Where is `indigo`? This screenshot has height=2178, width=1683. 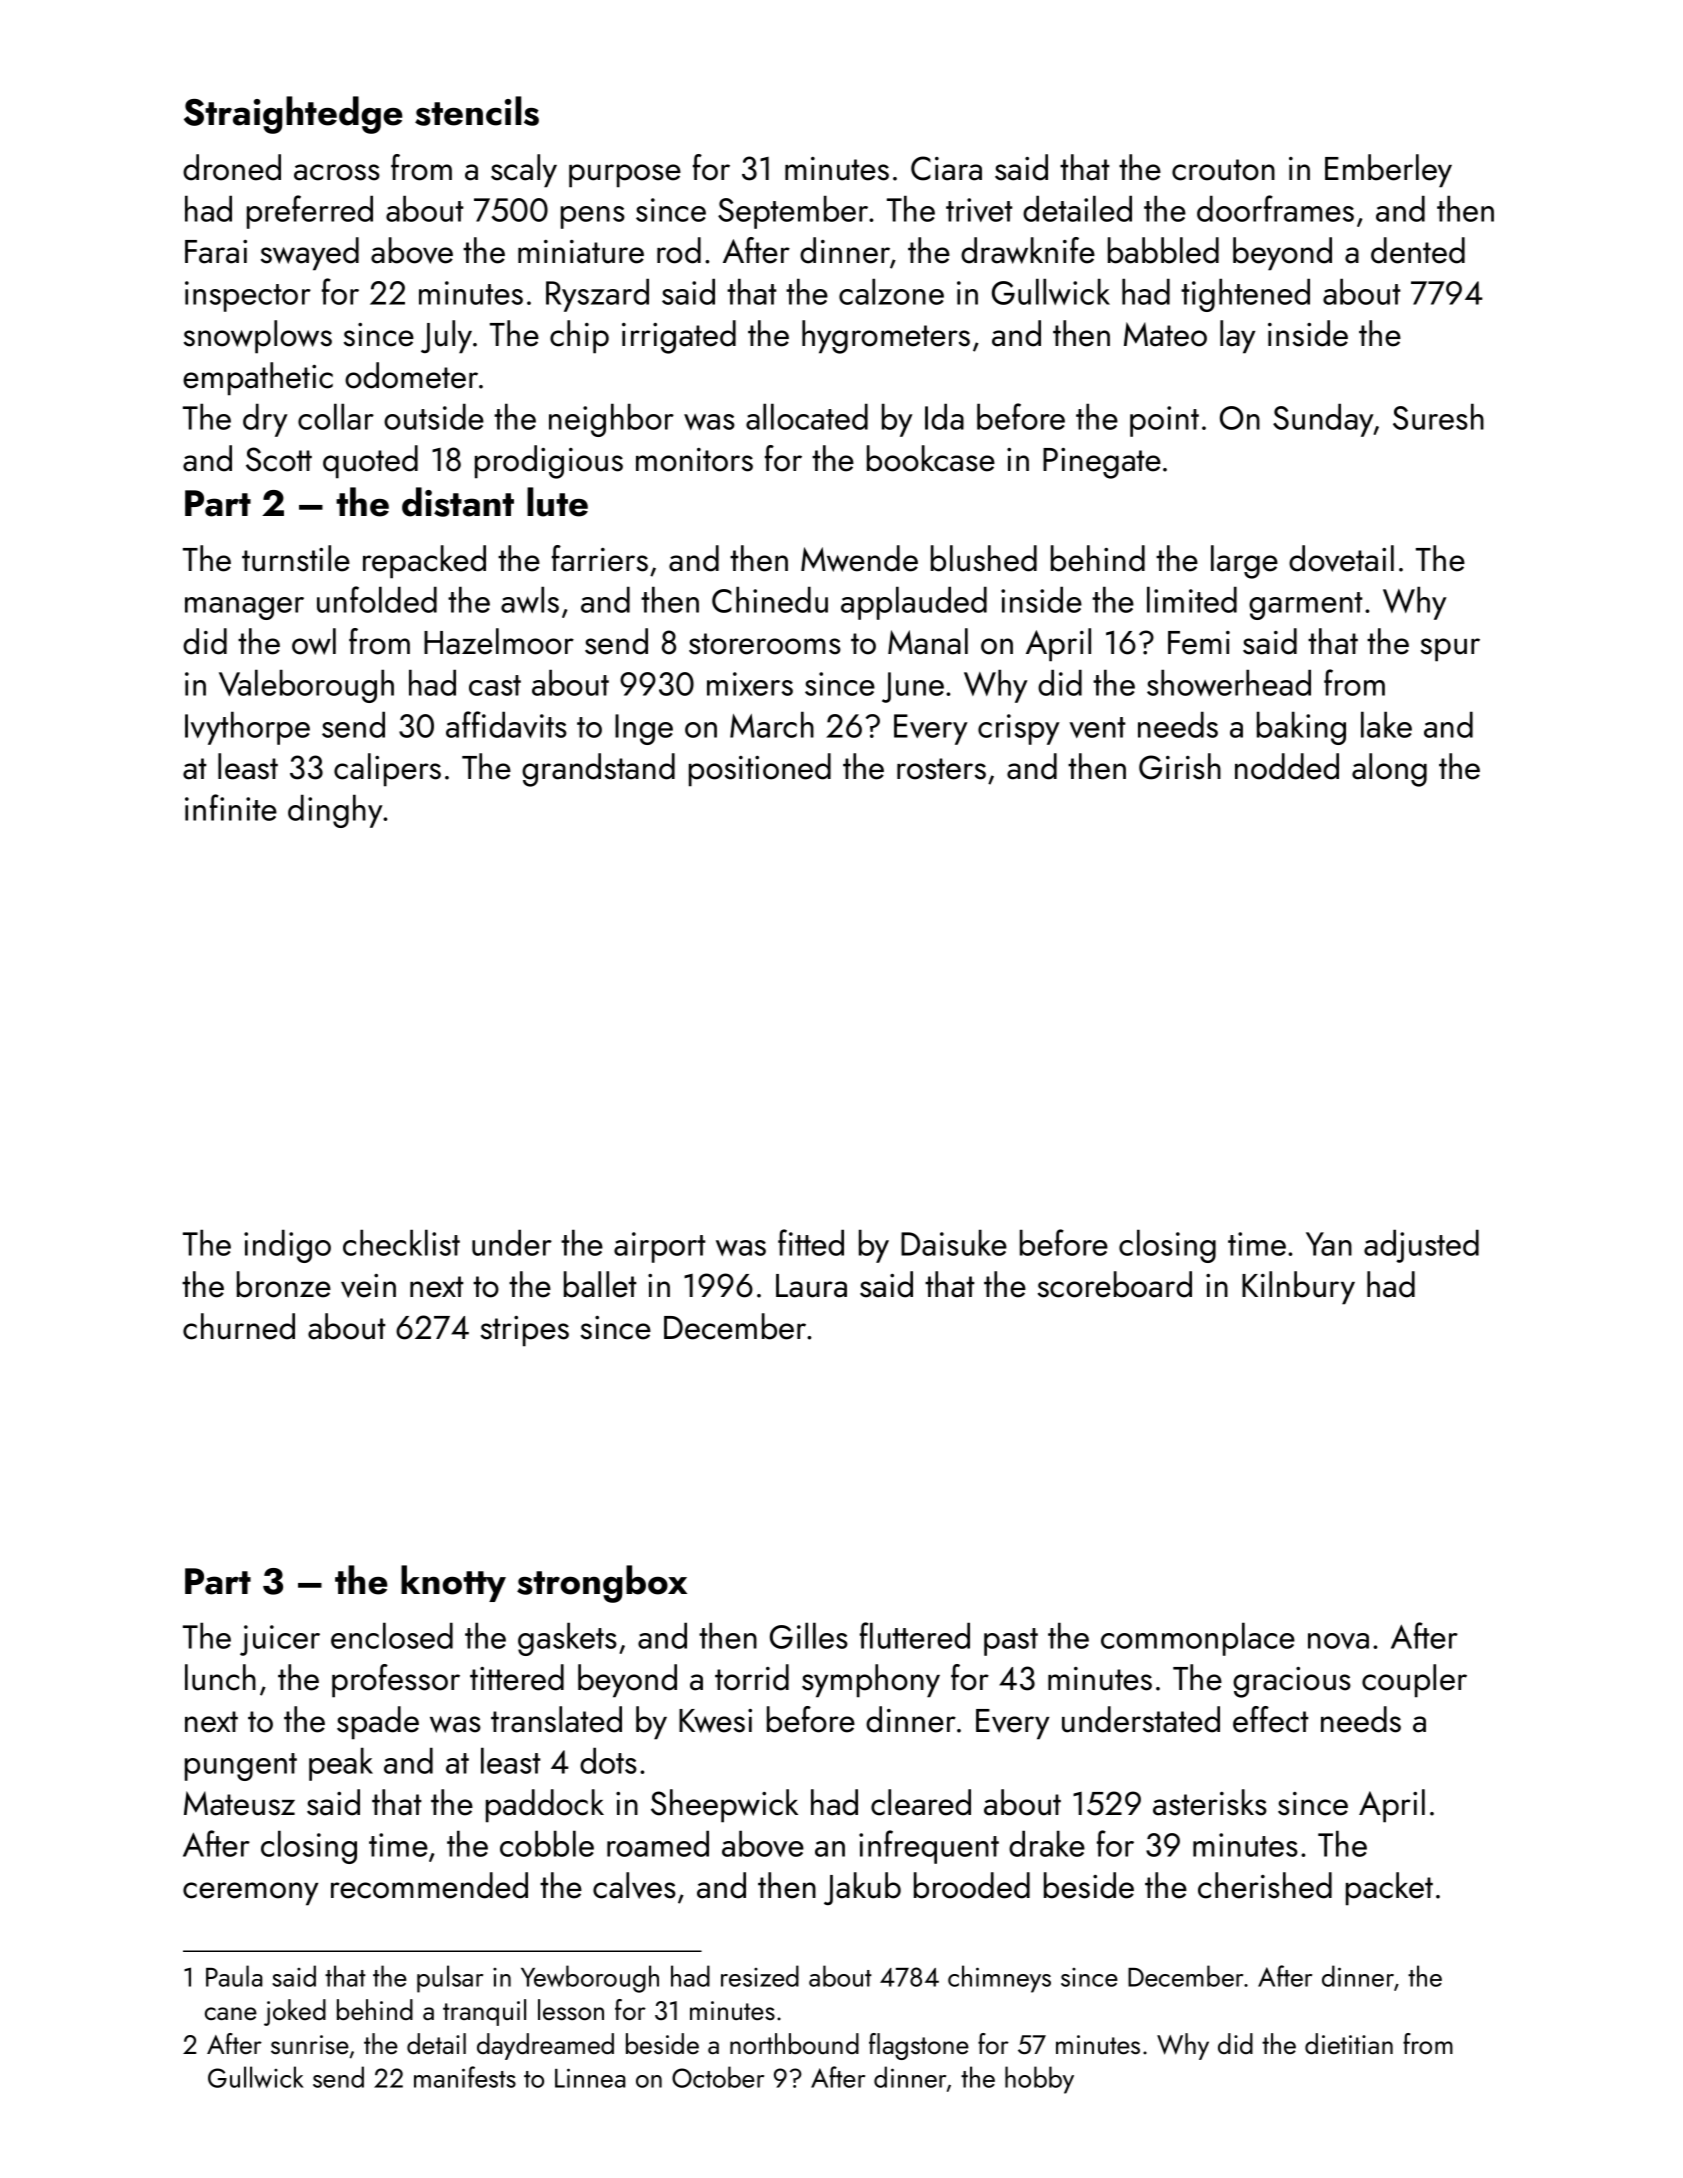 indigo is located at coordinates (287, 1246).
